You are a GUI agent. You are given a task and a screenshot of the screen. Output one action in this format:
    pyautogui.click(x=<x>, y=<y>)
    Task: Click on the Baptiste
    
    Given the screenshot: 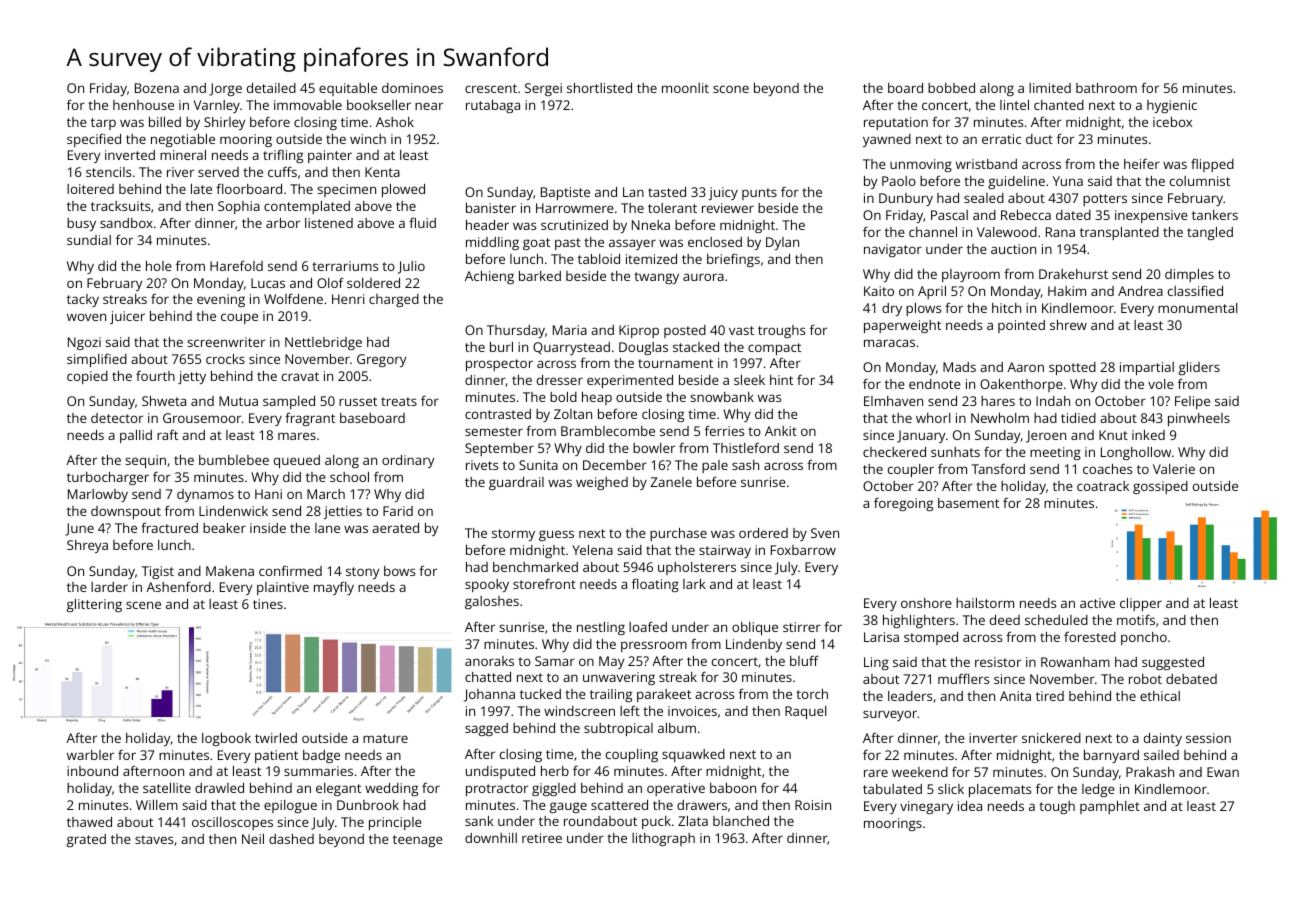 What is the action you would take?
    pyautogui.click(x=565, y=193)
